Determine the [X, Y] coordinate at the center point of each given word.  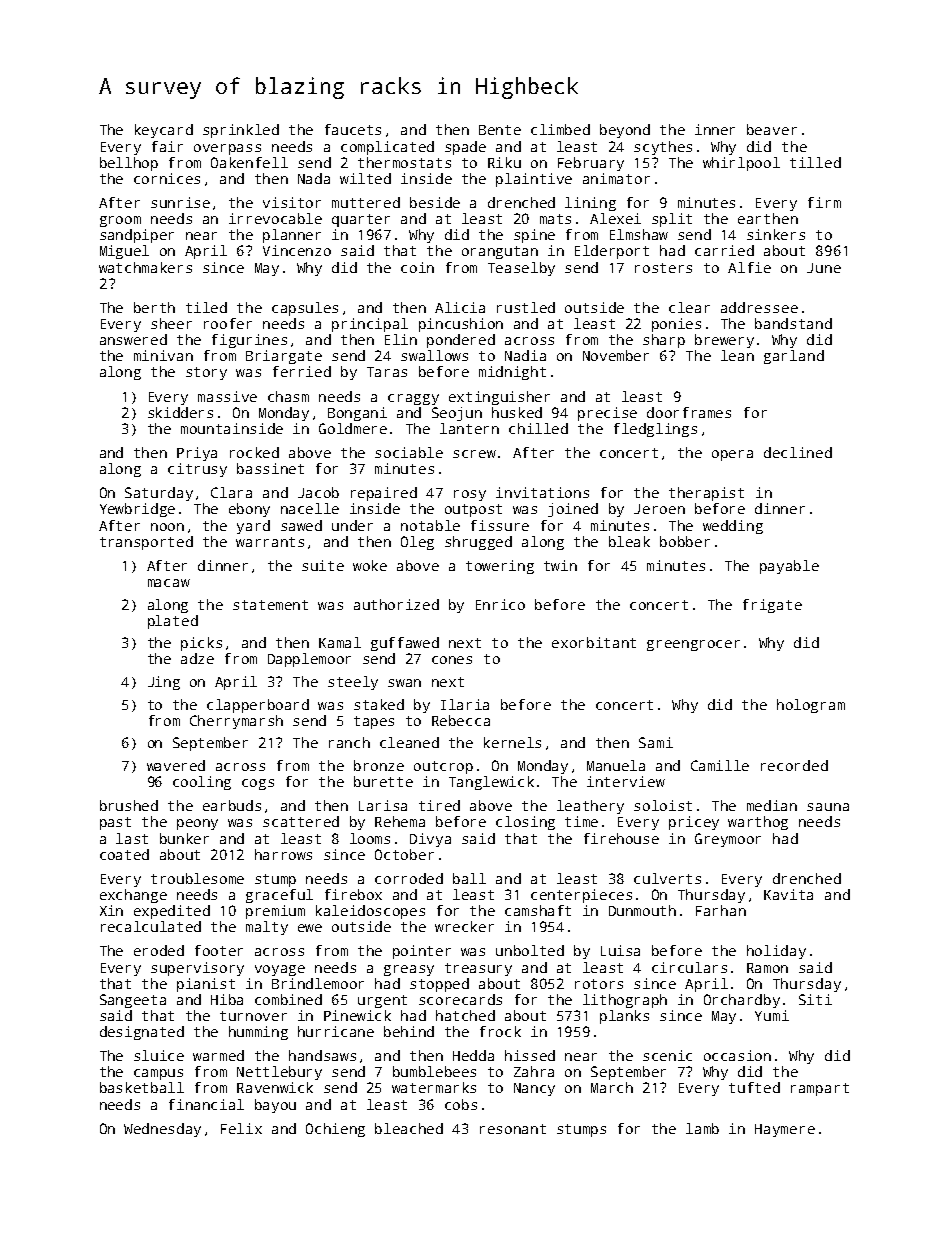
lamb [702, 1128]
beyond [625, 131]
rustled [526, 307]
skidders [180, 412]
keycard [164, 131]
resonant [513, 1129]
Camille [720, 765]
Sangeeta [133, 1001]
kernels [512, 742]
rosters [663, 268]
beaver [772, 129]
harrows [283, 854]
